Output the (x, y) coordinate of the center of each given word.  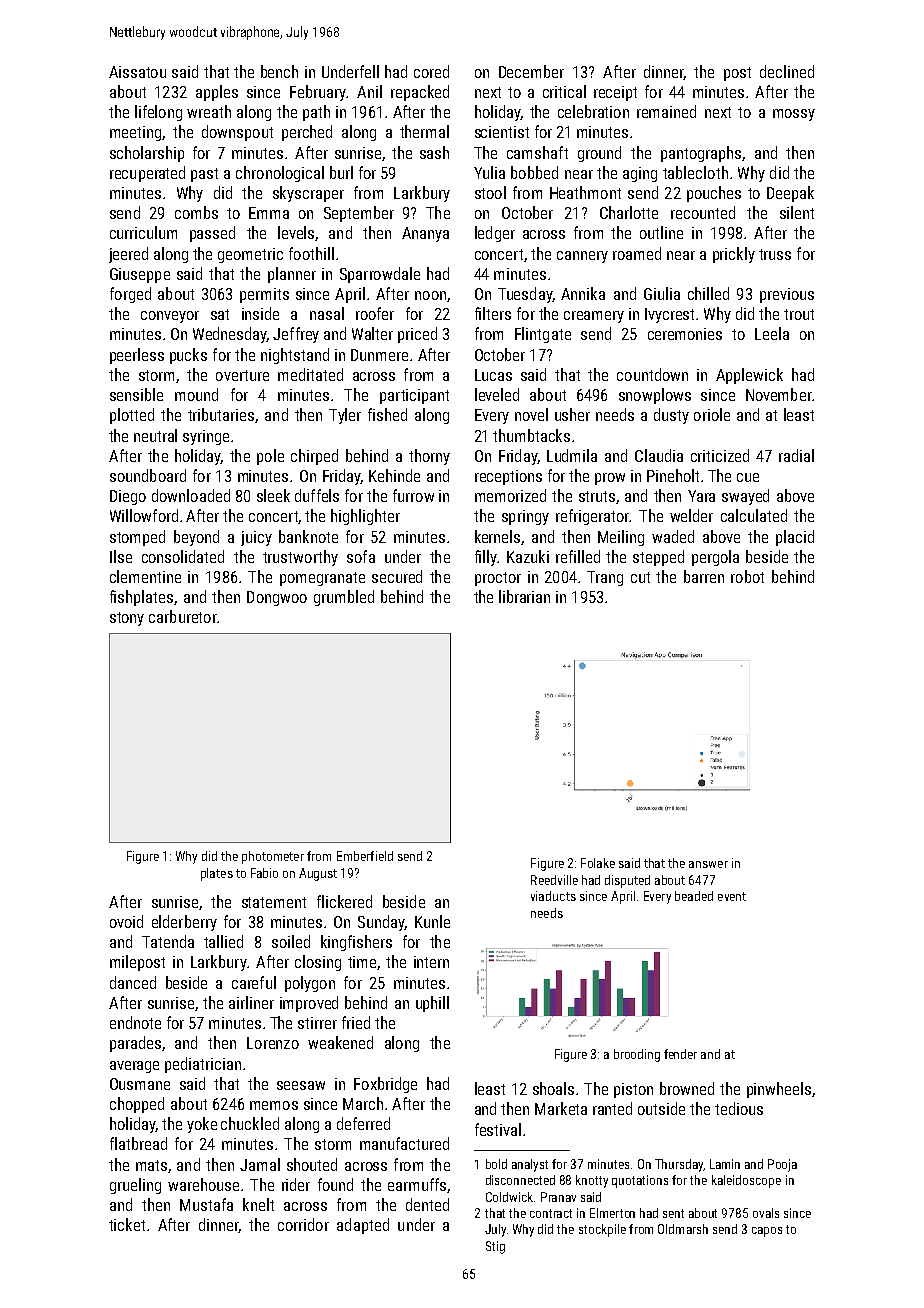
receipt (615, 93)
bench (279, 71)
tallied (223, 941)
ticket (127, 1224)
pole (270, 457)
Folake (598, 863)
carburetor (182, 616)
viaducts (553, 896)
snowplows (655, 396)
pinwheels (779, 1090)
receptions (508, 477)
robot (747, 576)
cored (431, 71)
